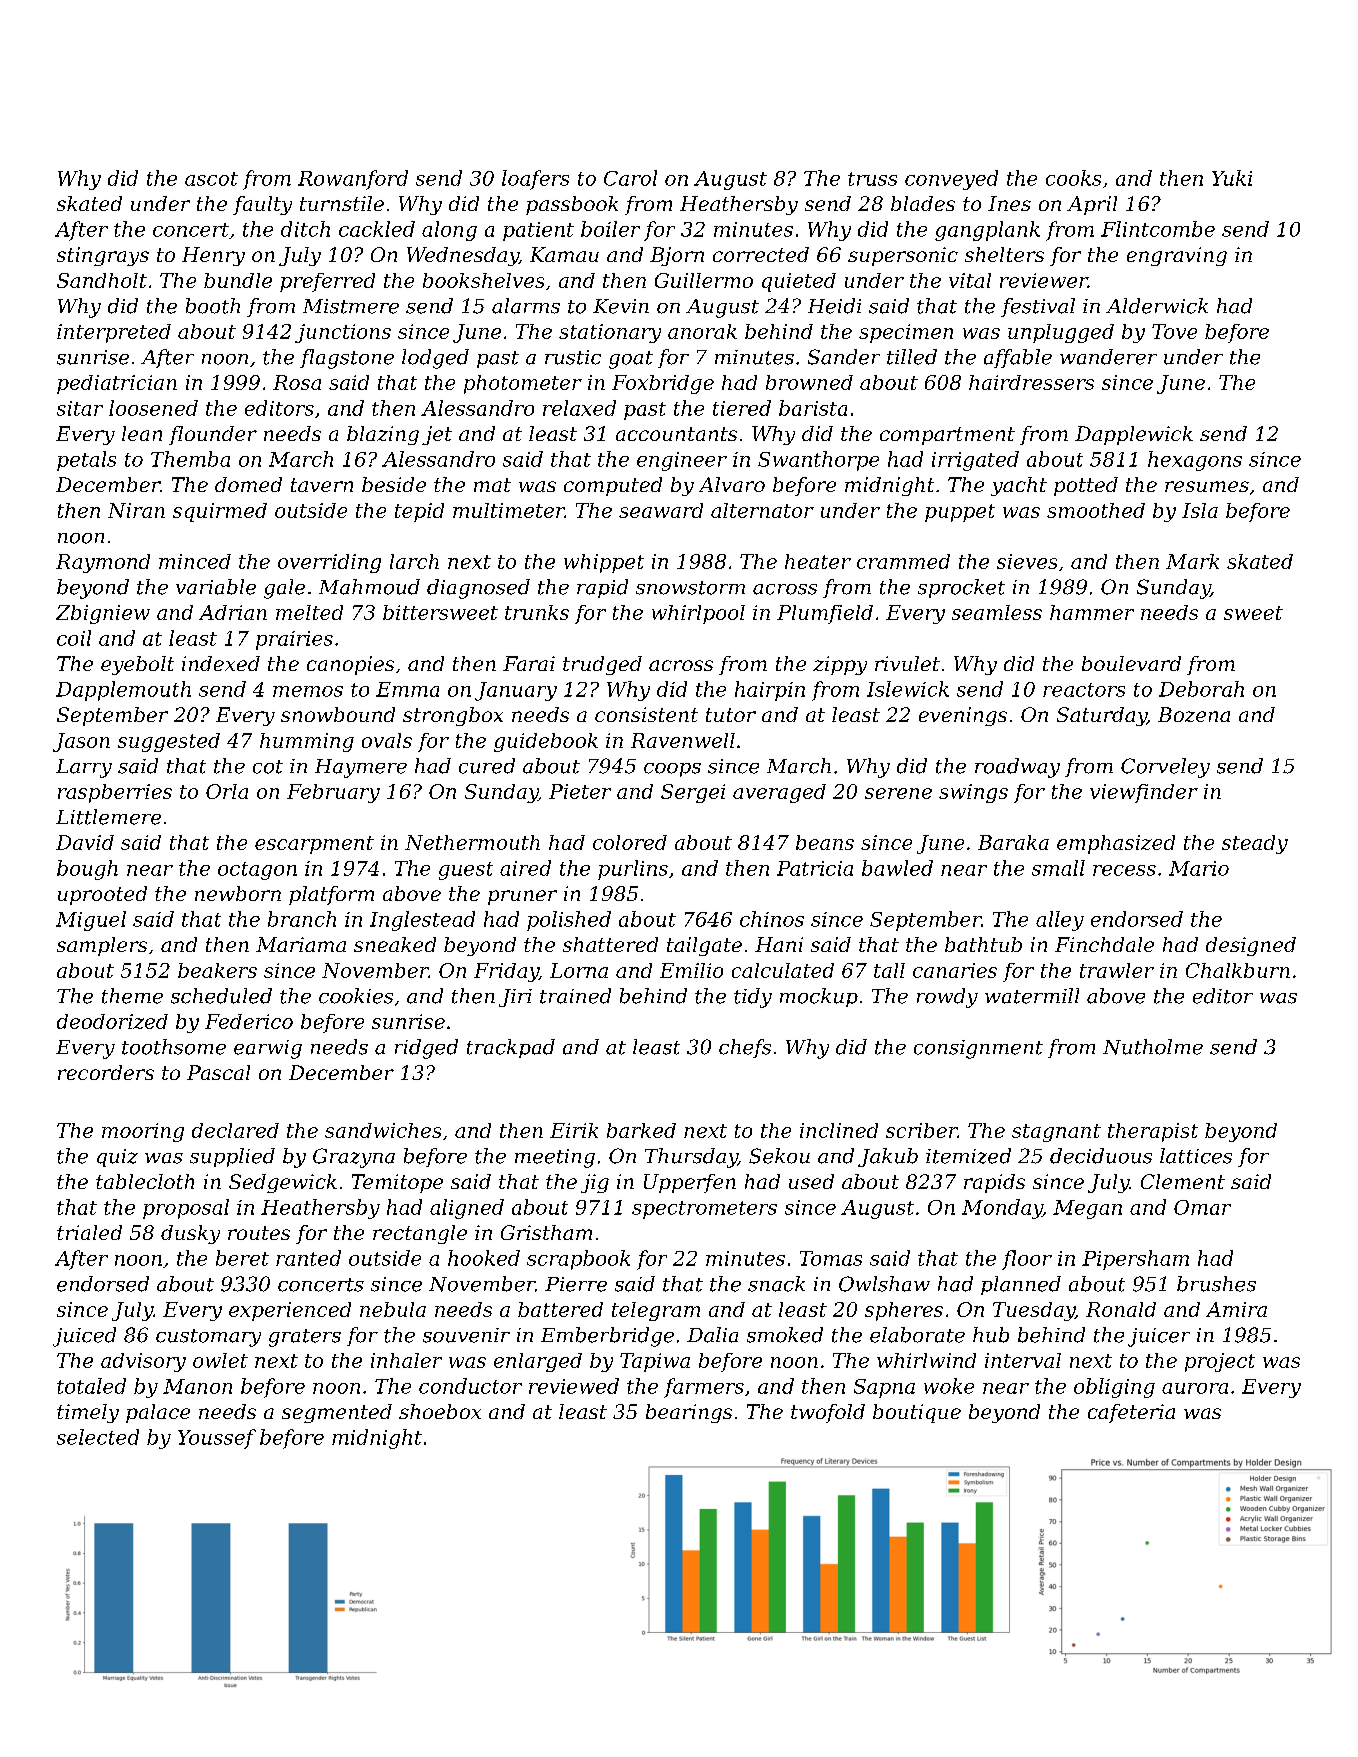  Describe the element at coordinates (88, 1413) in the image. I see `timely` at that location.
